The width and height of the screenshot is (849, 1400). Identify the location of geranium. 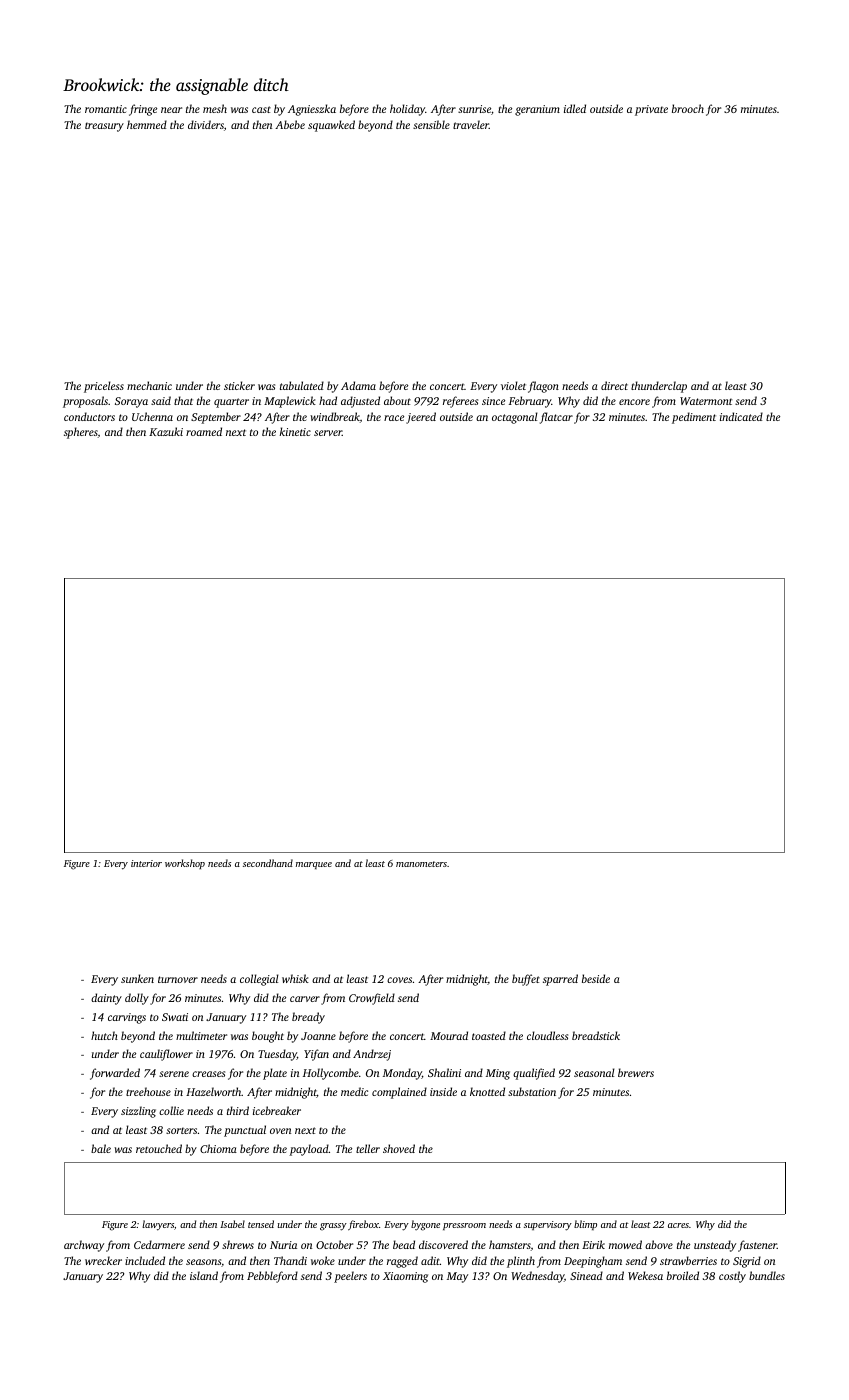
(537, 110).
